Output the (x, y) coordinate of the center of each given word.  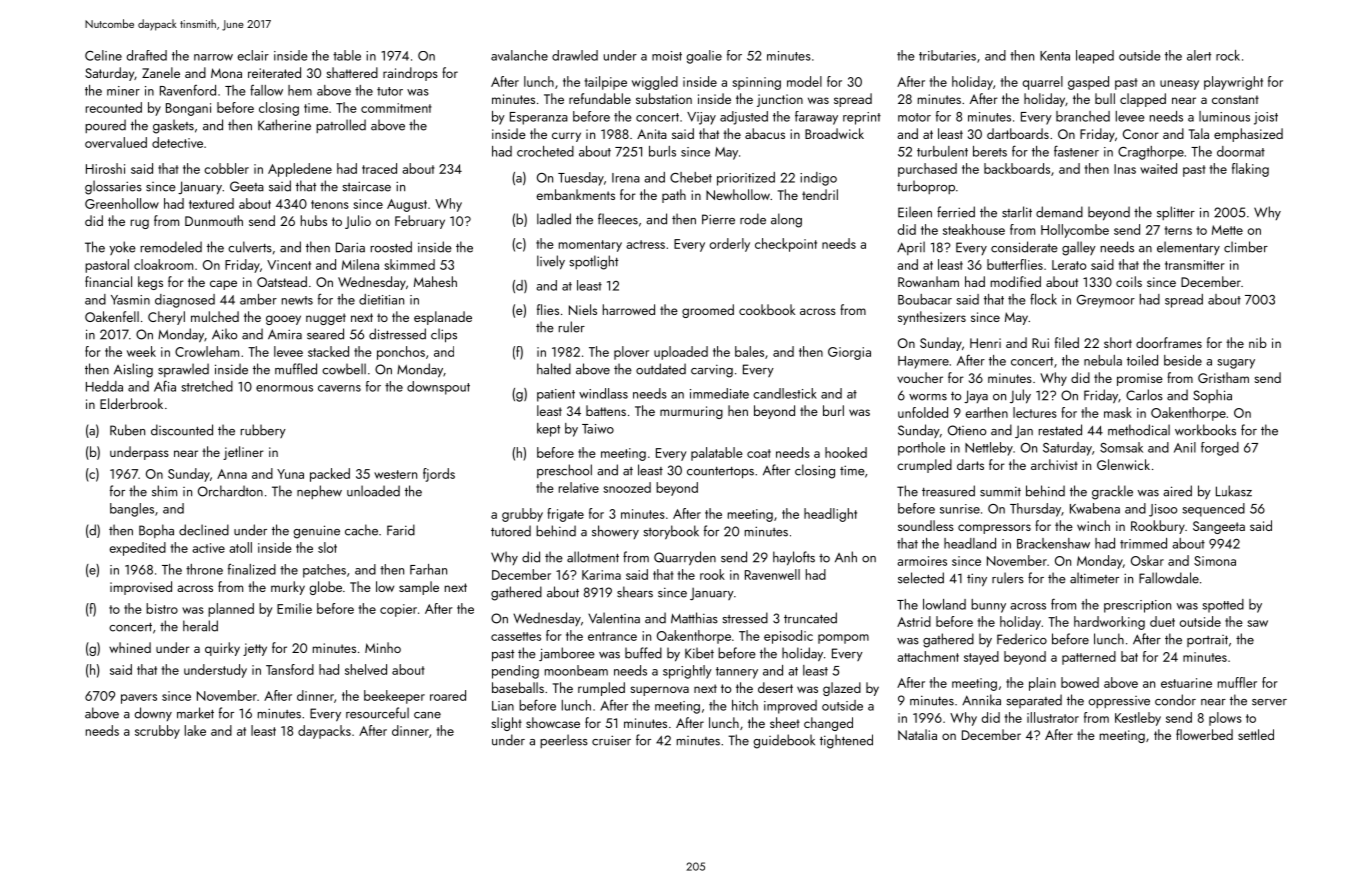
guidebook (784, 741)
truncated (810, 618)
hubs (314, 220)
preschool (564, 471)
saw (1257, 623)
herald (200, 626)
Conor (1141, 134)
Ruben (127, 430)
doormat (1241, 151)
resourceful (377, 713)
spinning (756, 83)
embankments (576, 194)
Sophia (1212, 396)
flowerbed (1204, 734)
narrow (213, 57)
